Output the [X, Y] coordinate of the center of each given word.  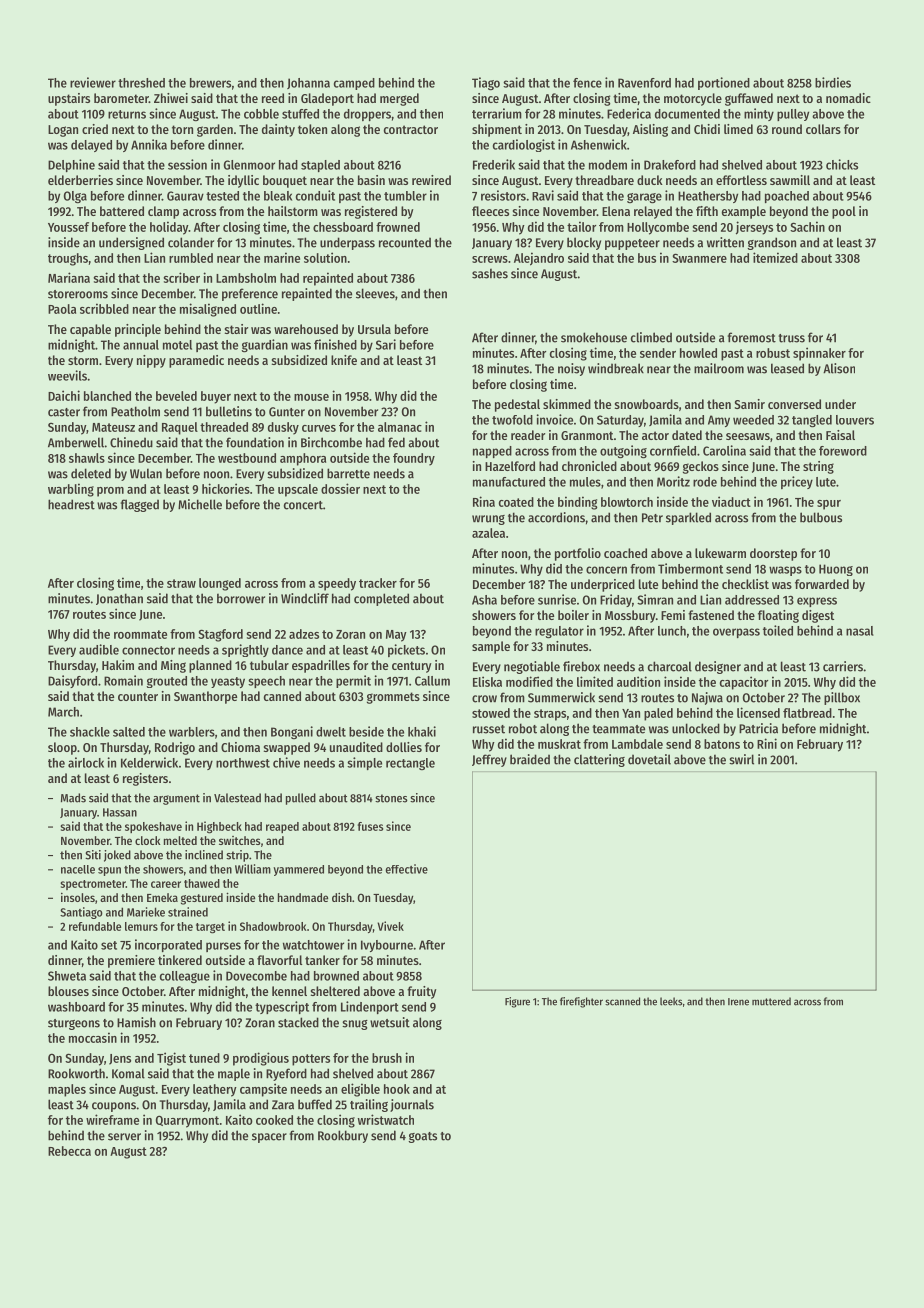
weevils [67, 375]
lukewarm [720, 553]
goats [422, 1137]
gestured [202, 899]
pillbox [842, 698]
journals [412, 1105]
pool [844, 212]
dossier [340, 488]
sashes [490, 274]
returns [127, 114]
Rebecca [69, 1151]
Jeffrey [489, 760]
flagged [139, 505]
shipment [497, 130]
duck [650, 180]
